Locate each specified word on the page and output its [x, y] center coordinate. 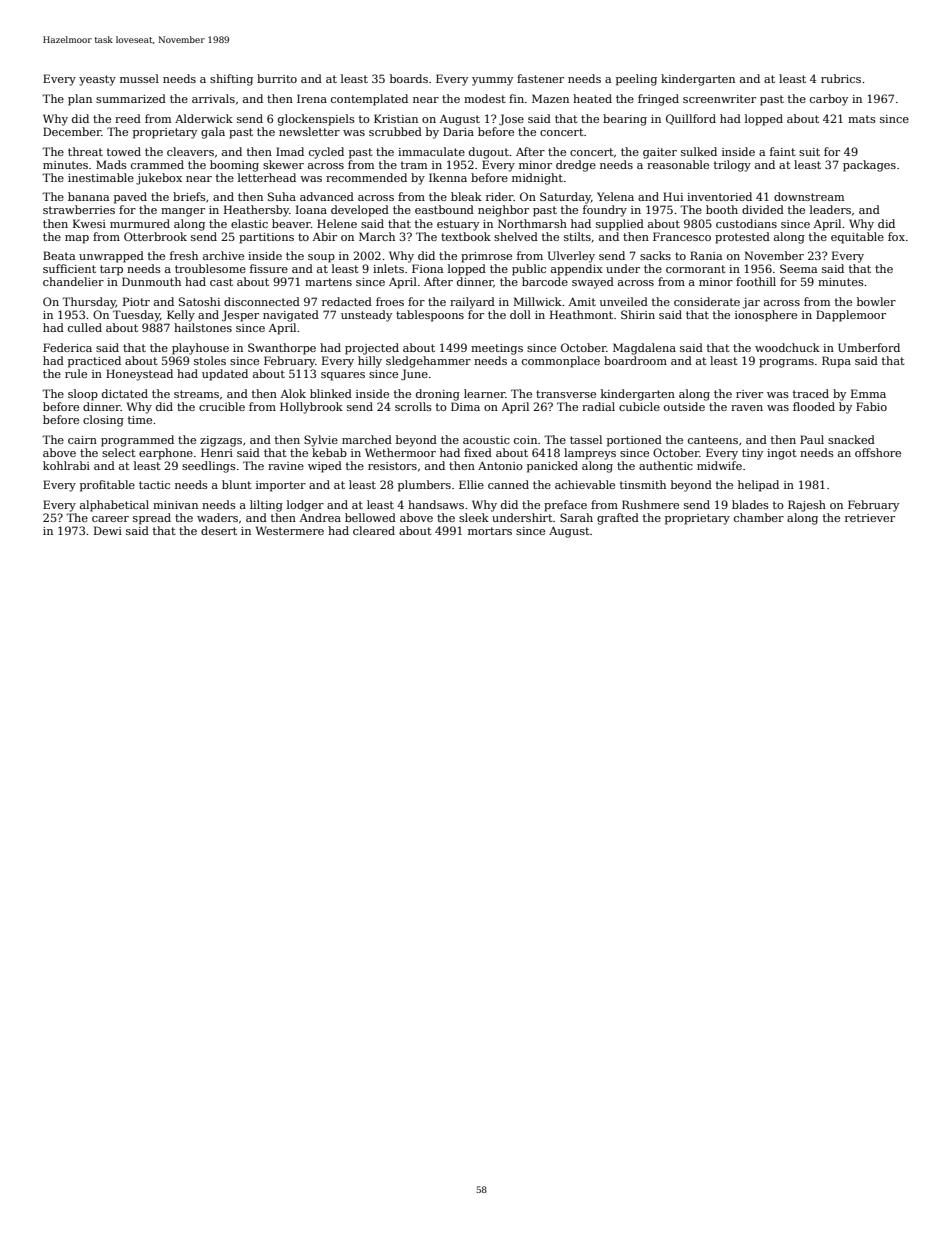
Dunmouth [151, 281]
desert [219, 530]
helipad [758, 486]
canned [508, 484]
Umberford [869, 347]
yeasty [97, 80]
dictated [125, 393]
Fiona [427, 268]
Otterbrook [155, 236]
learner [484, 393]
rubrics [841, 78]
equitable [857, 238]
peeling [636, 80]
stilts [577, 236]
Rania [706, 255]
